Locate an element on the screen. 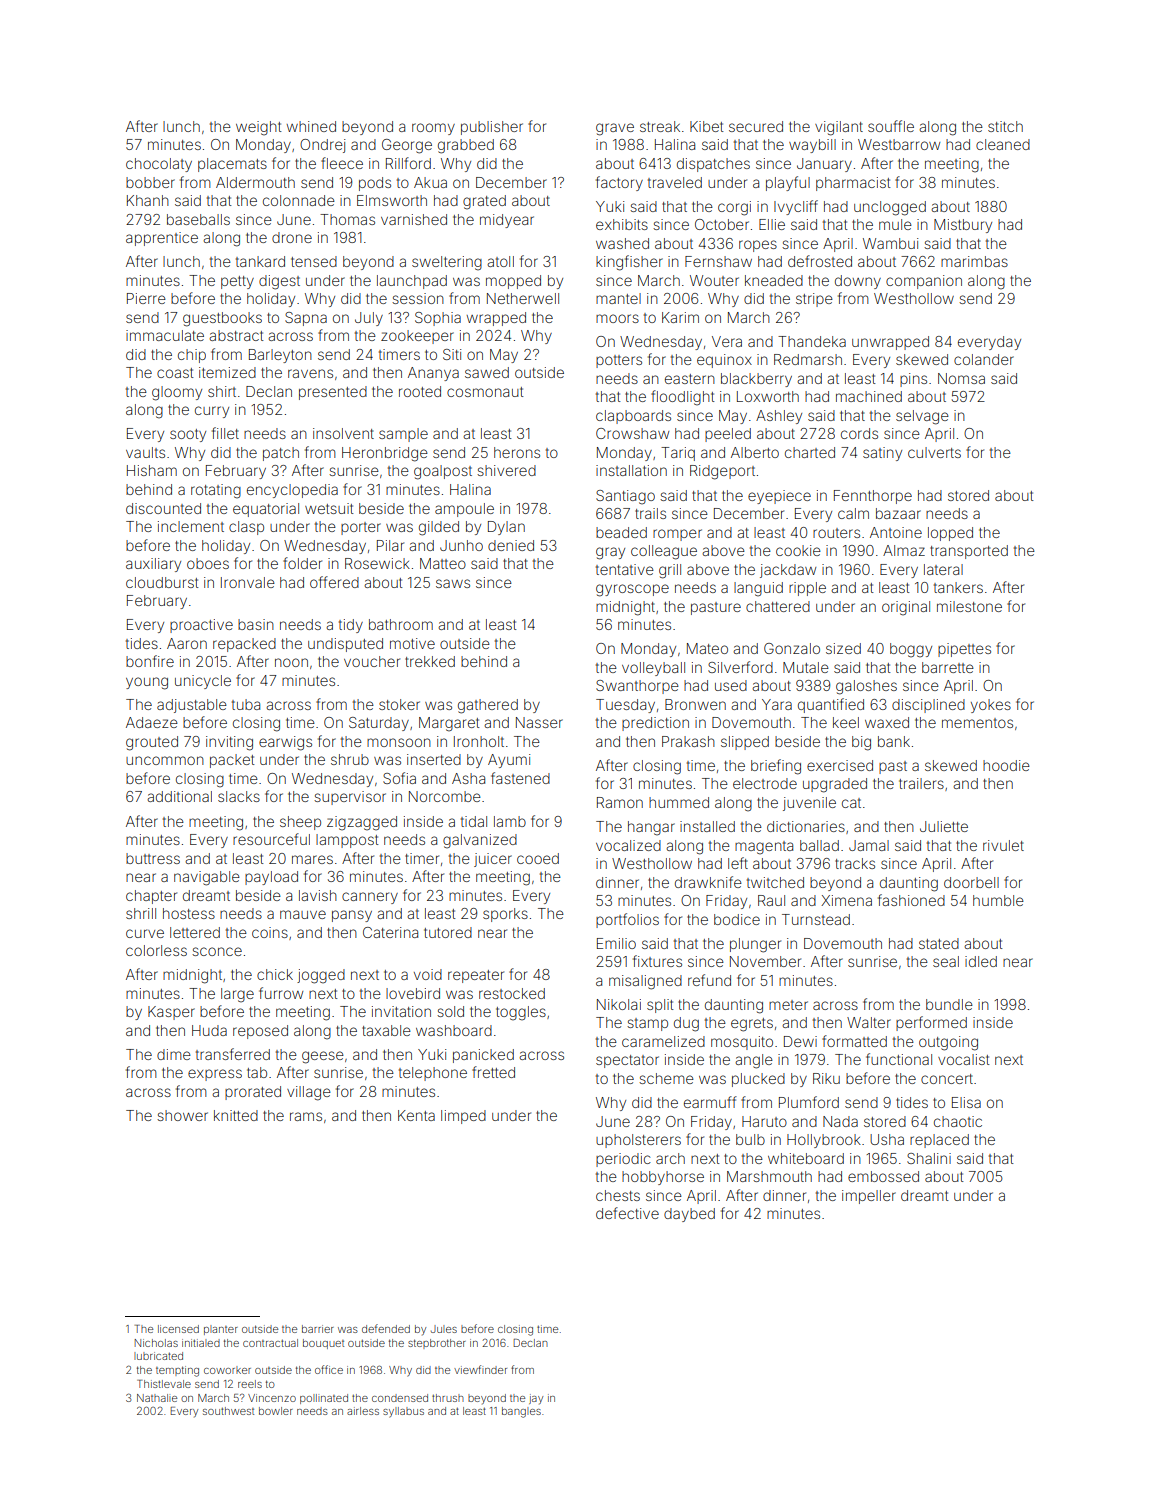  noon is located at coordinates (291, 662).
